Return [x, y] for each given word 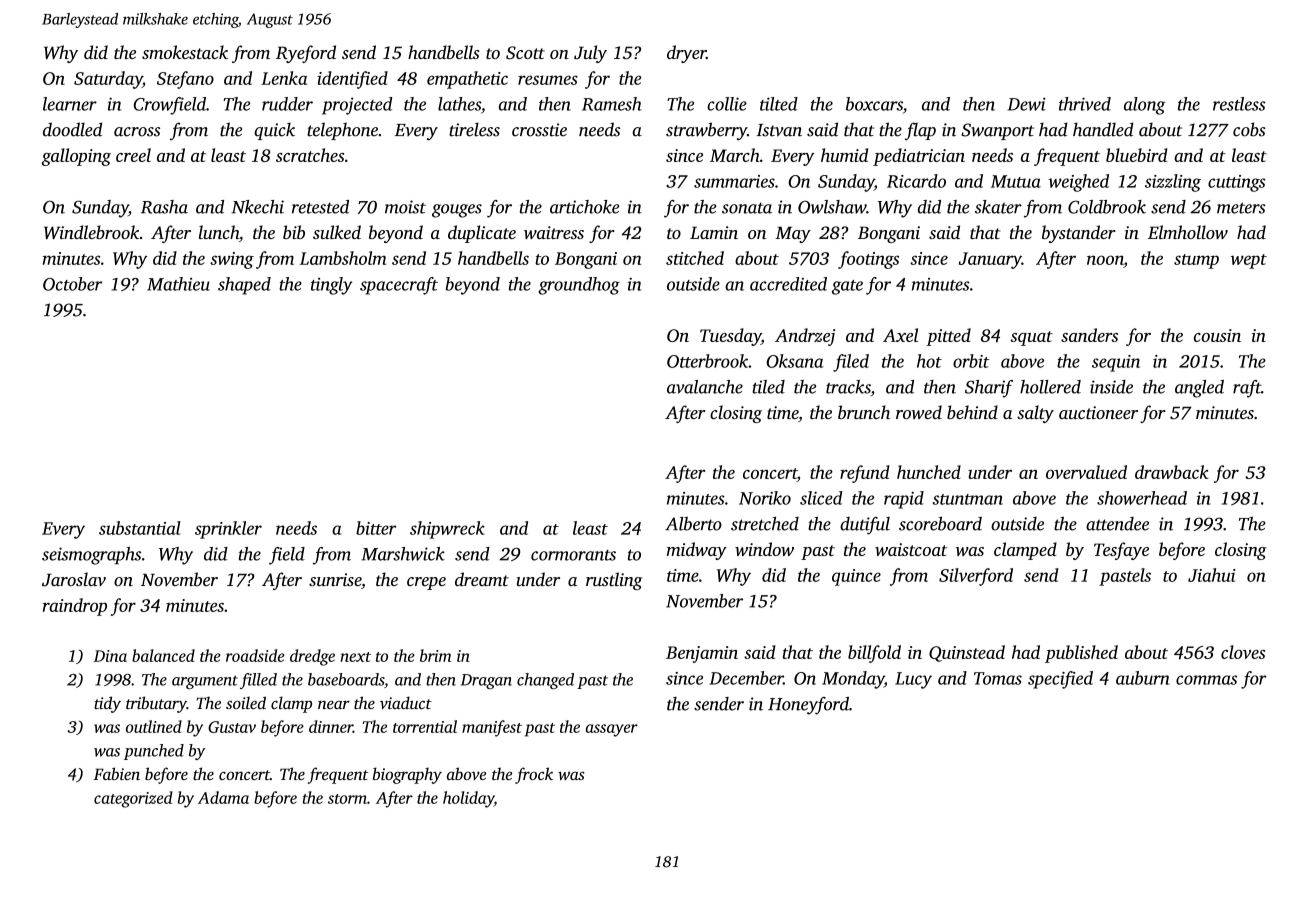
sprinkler [228, 530]
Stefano [185, 80]
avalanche [705, 387]
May [793, 234]
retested [320, 207]
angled [1199, 389]
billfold [874, 654]
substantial [140, 528]
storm [347, 799]
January [990, 260]
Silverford [976, 577]
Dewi [1027, 104]
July [590, 54]
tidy [107, 704]
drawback [1172, 472]
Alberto [693, 524]
